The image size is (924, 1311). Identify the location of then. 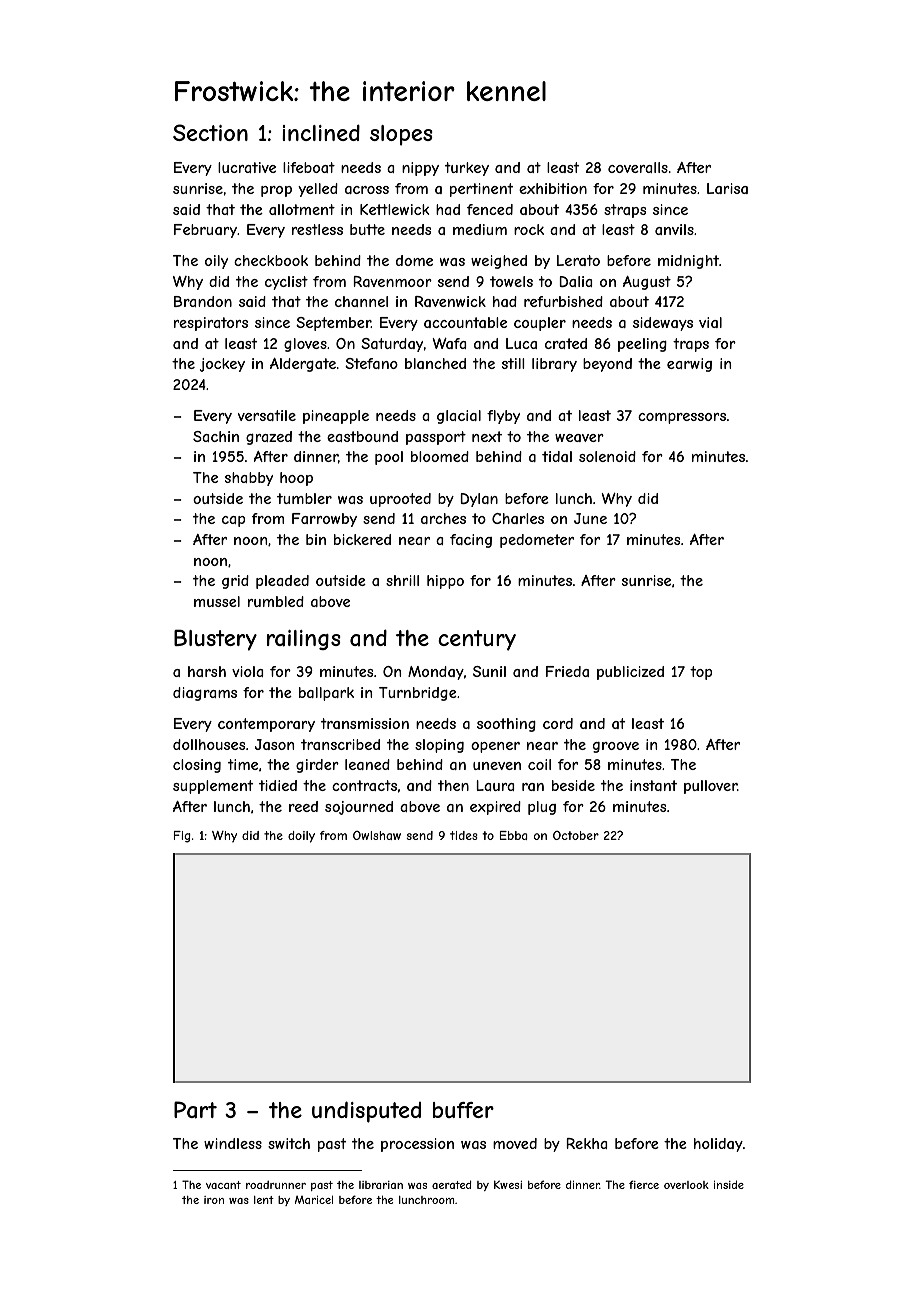
(453, 785).
